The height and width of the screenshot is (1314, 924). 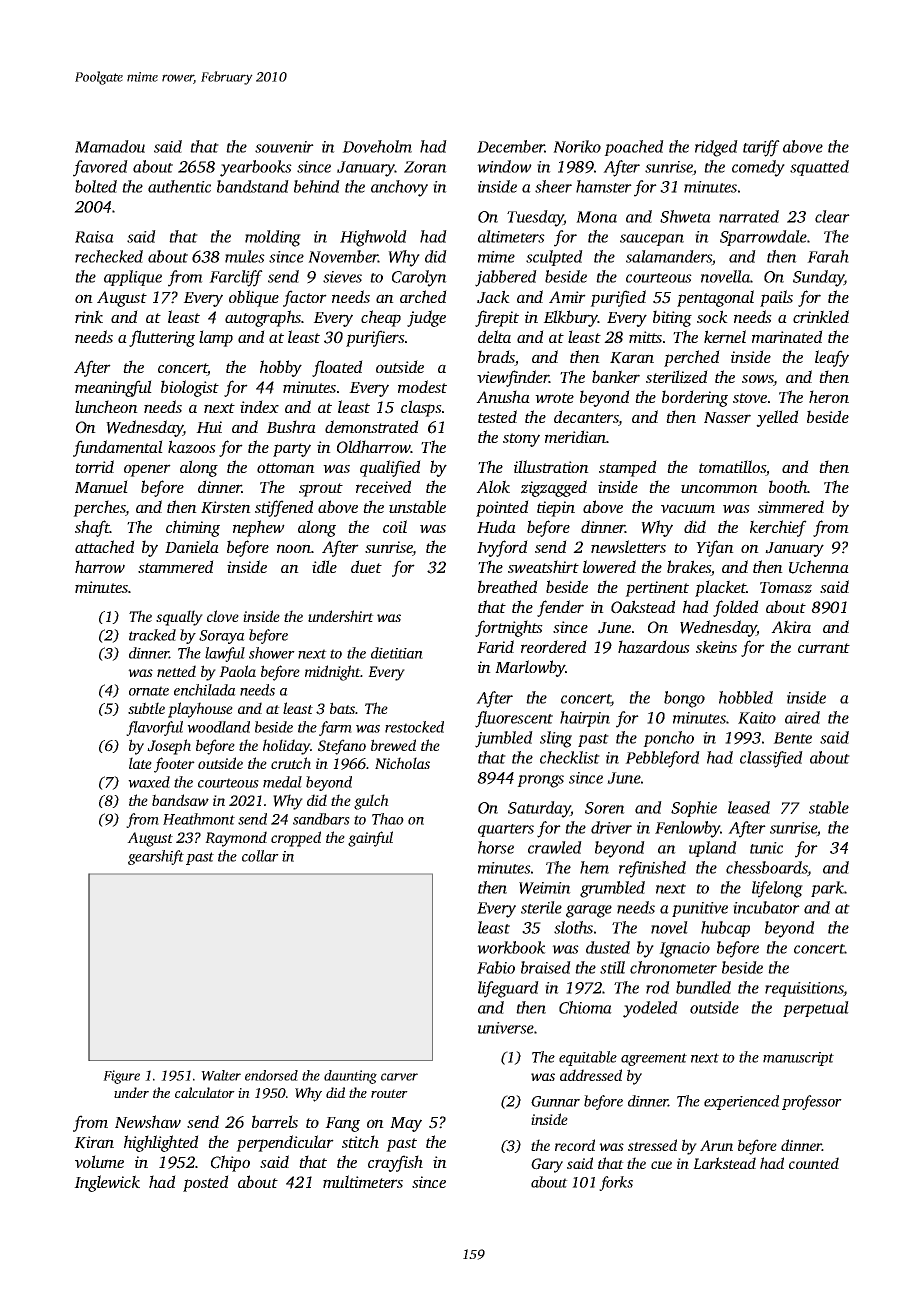 I want to click on Kirsten, so click(x=226, y=507).
